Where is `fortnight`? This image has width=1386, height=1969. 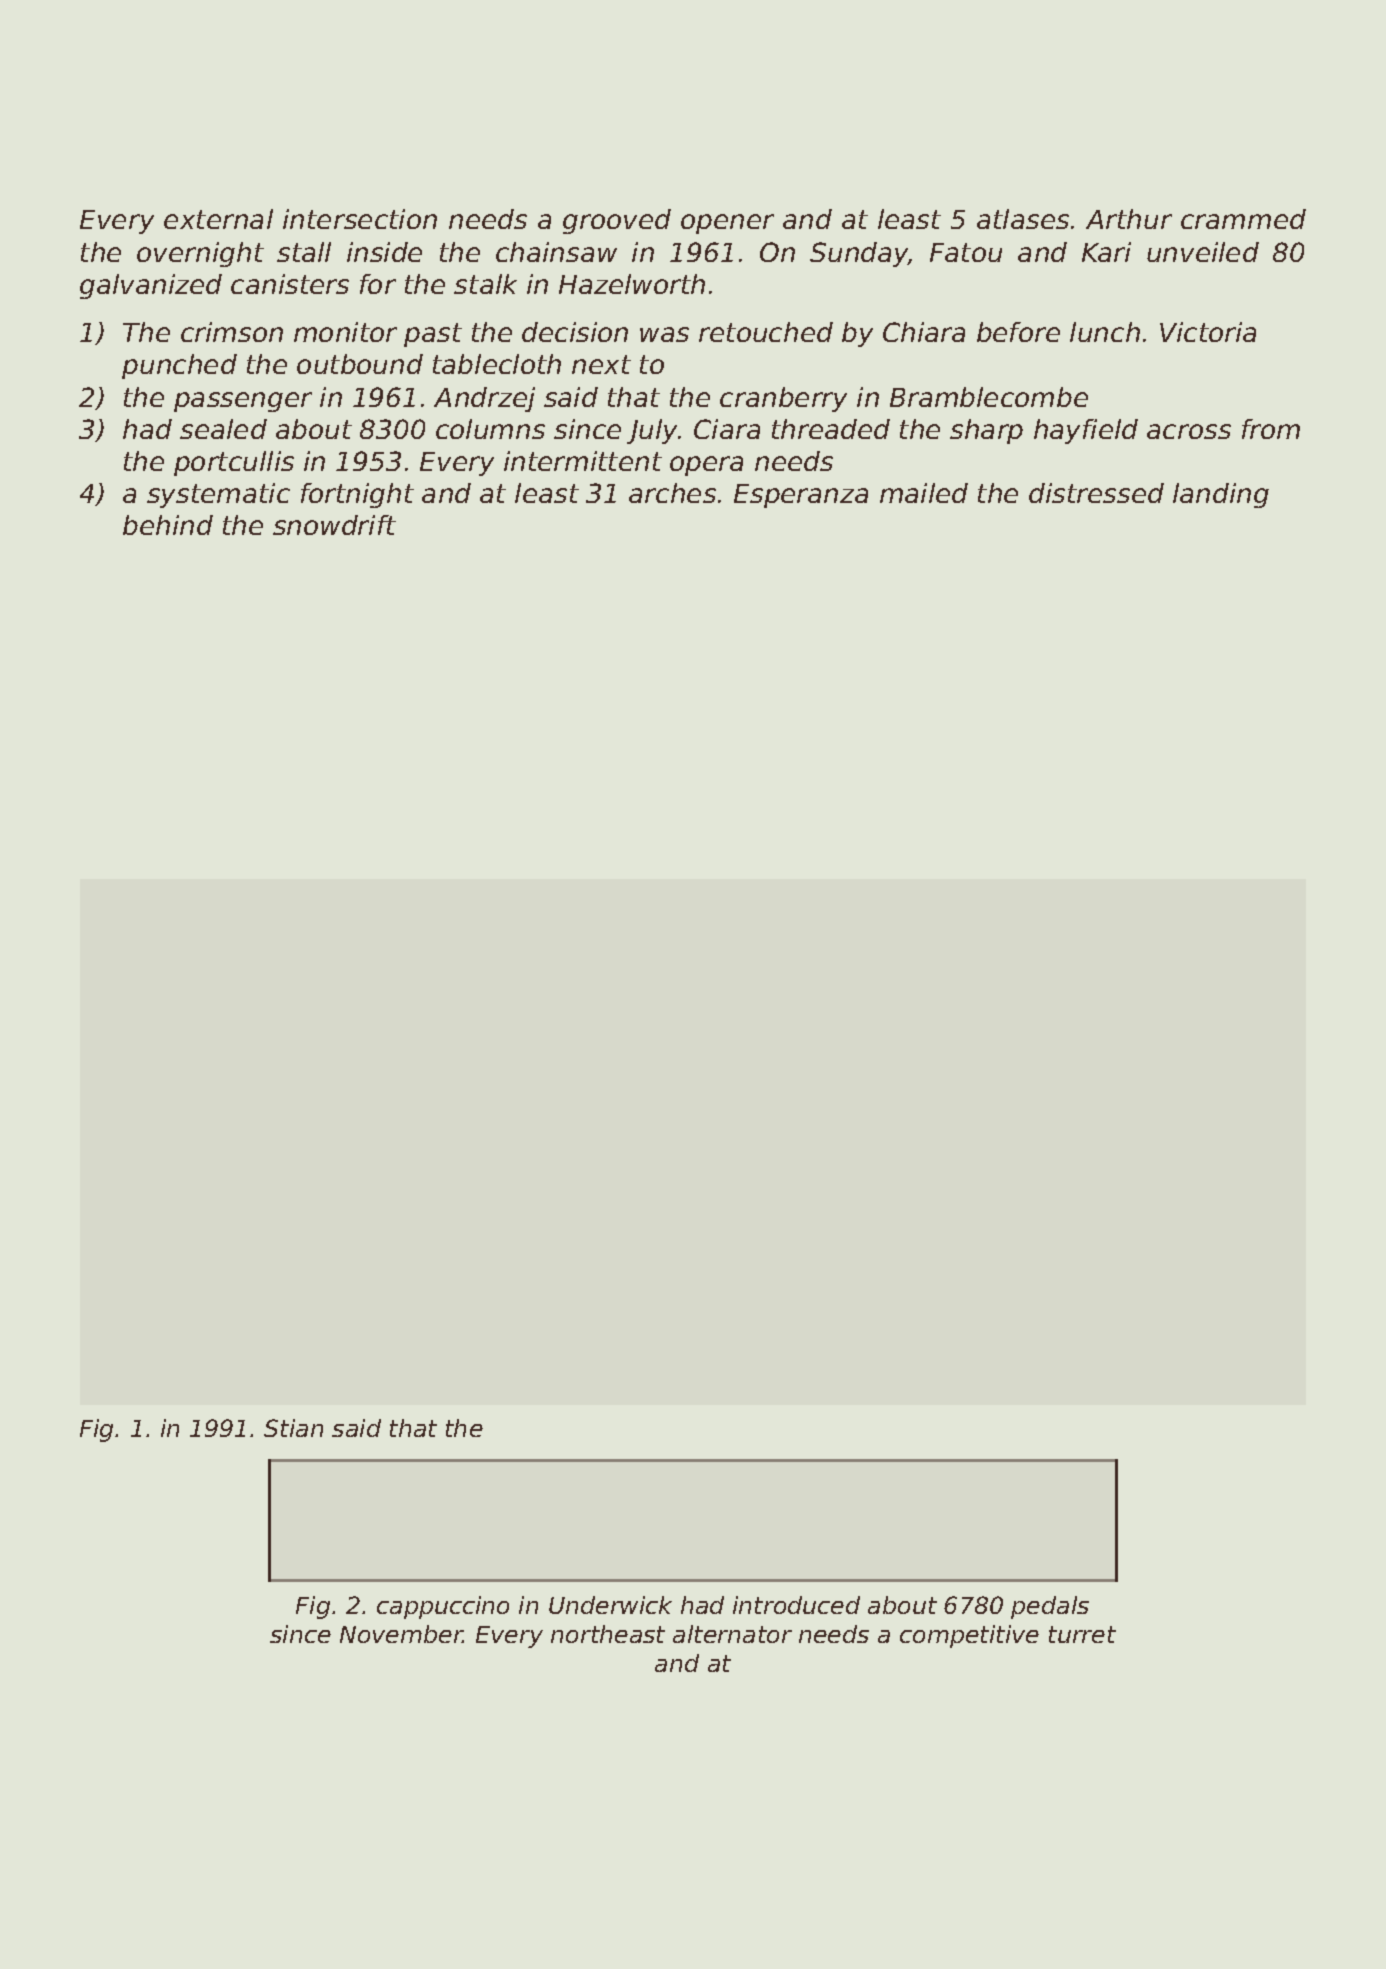 fortnight is located at coordinates (357, 495).
